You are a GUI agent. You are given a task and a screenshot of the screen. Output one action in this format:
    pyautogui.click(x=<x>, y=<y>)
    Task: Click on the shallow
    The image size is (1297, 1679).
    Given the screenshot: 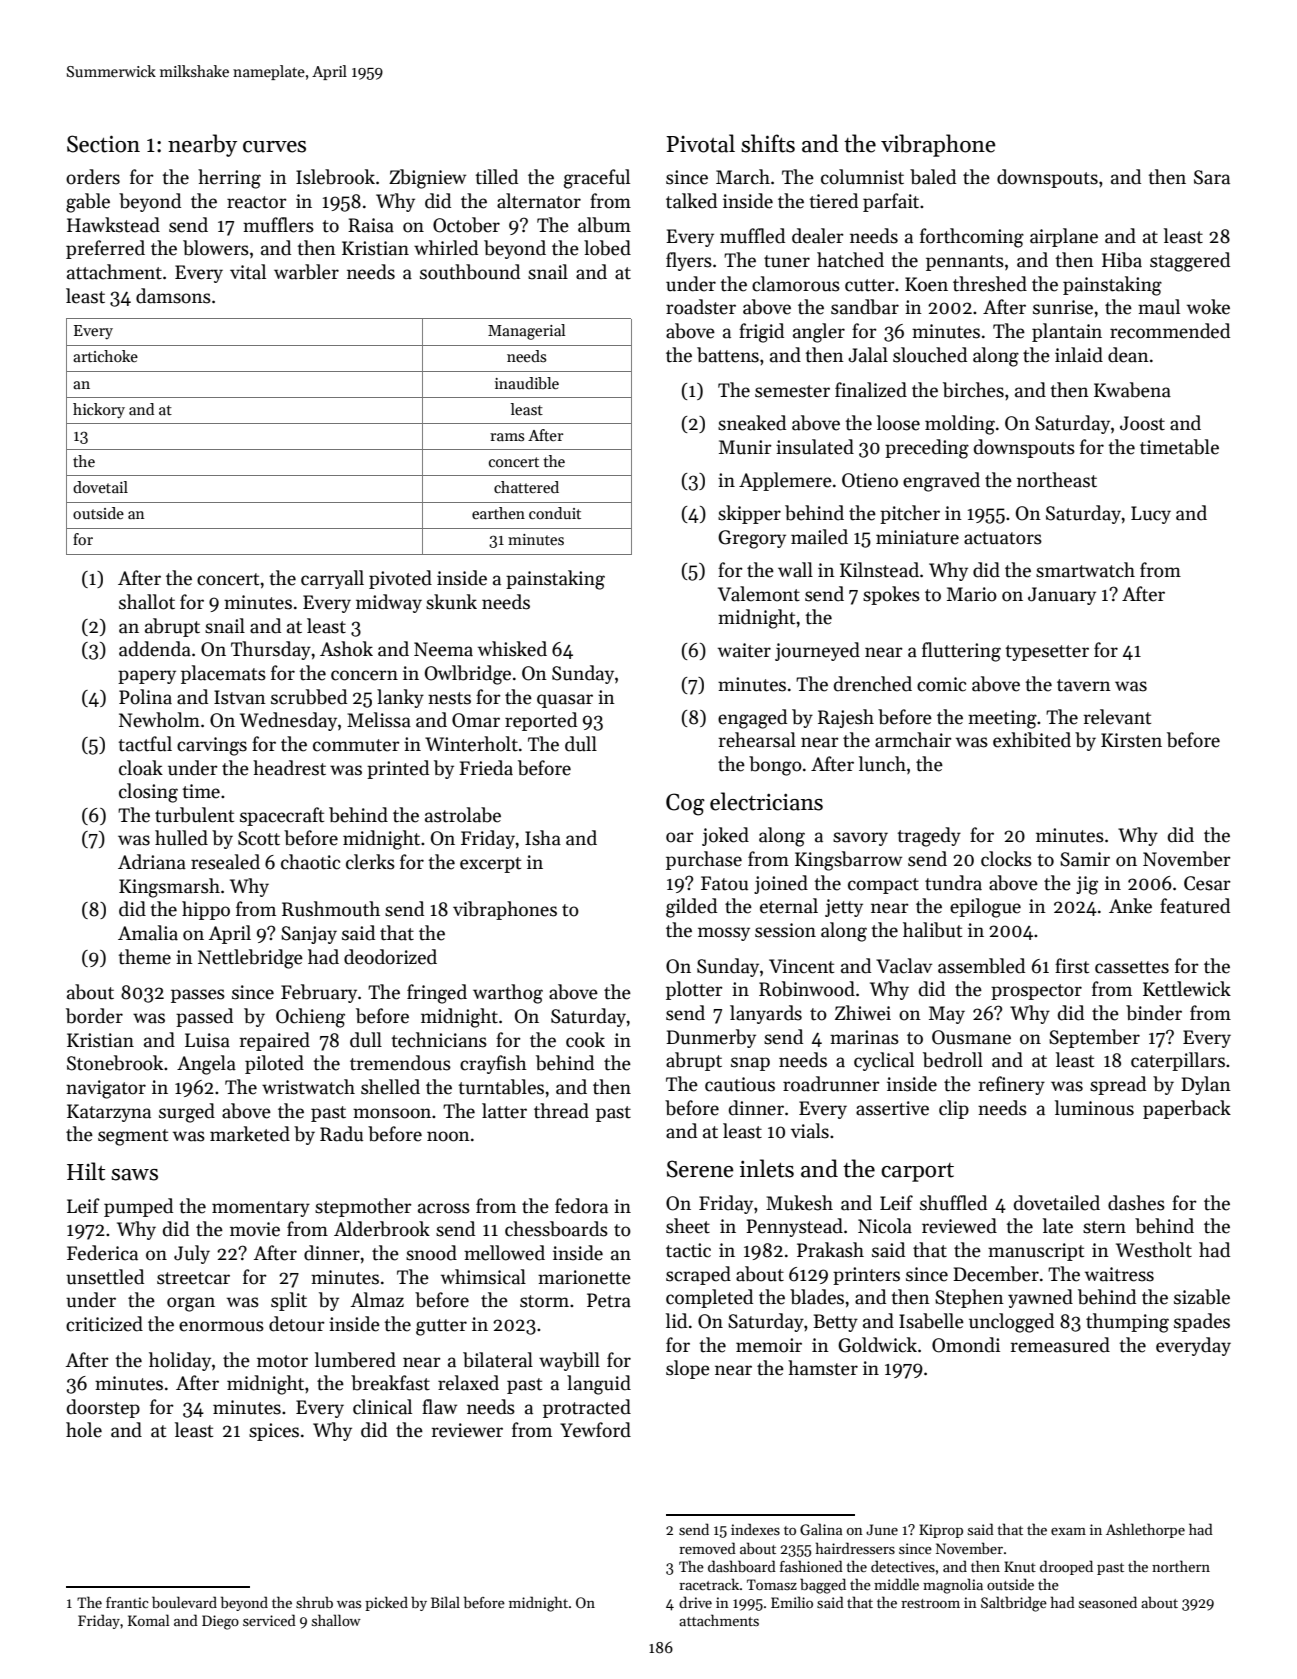 What is the action you would take?
    pyautogui.click(x=336, y=1620)
